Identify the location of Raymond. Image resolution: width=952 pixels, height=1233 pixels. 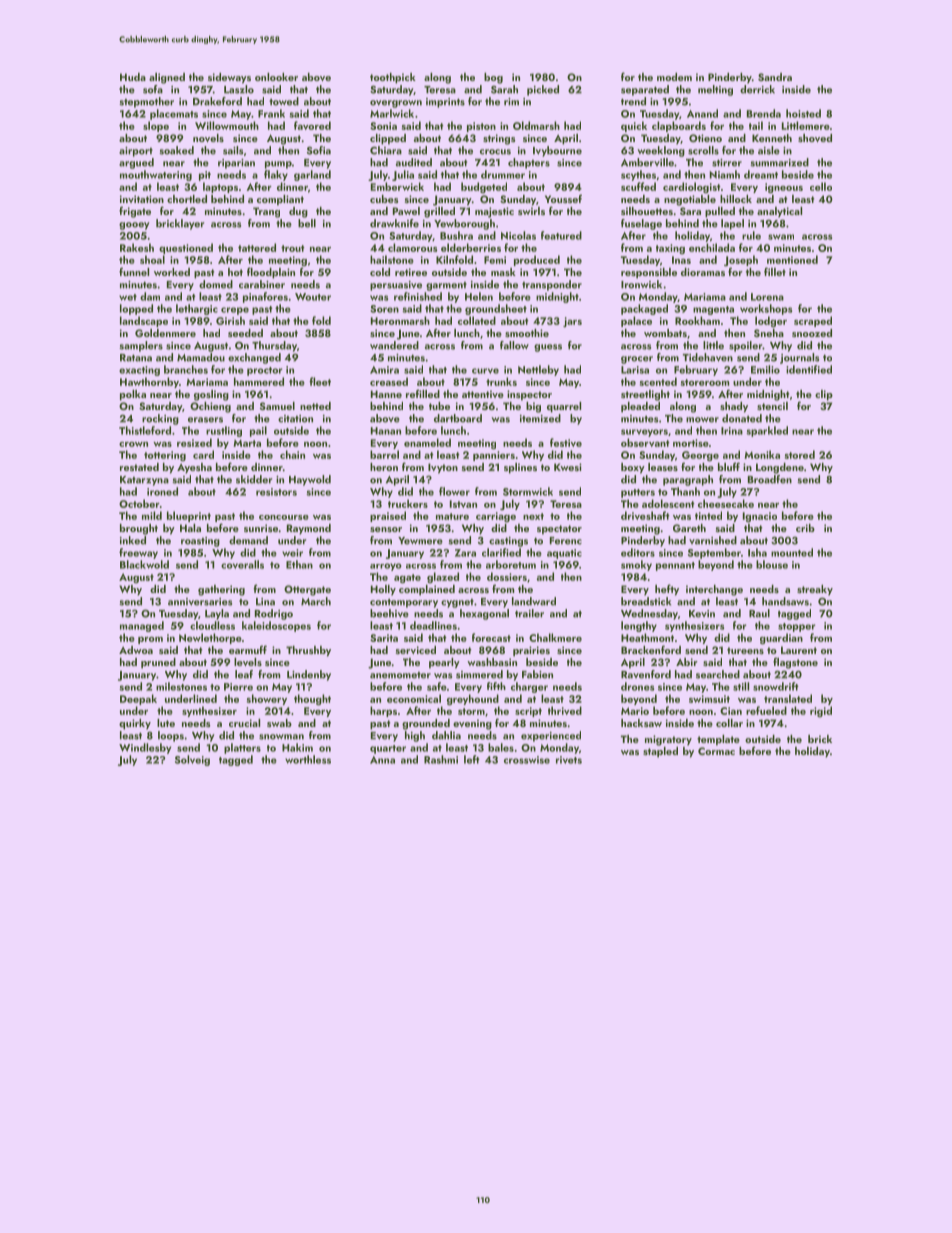
(309, 529).
